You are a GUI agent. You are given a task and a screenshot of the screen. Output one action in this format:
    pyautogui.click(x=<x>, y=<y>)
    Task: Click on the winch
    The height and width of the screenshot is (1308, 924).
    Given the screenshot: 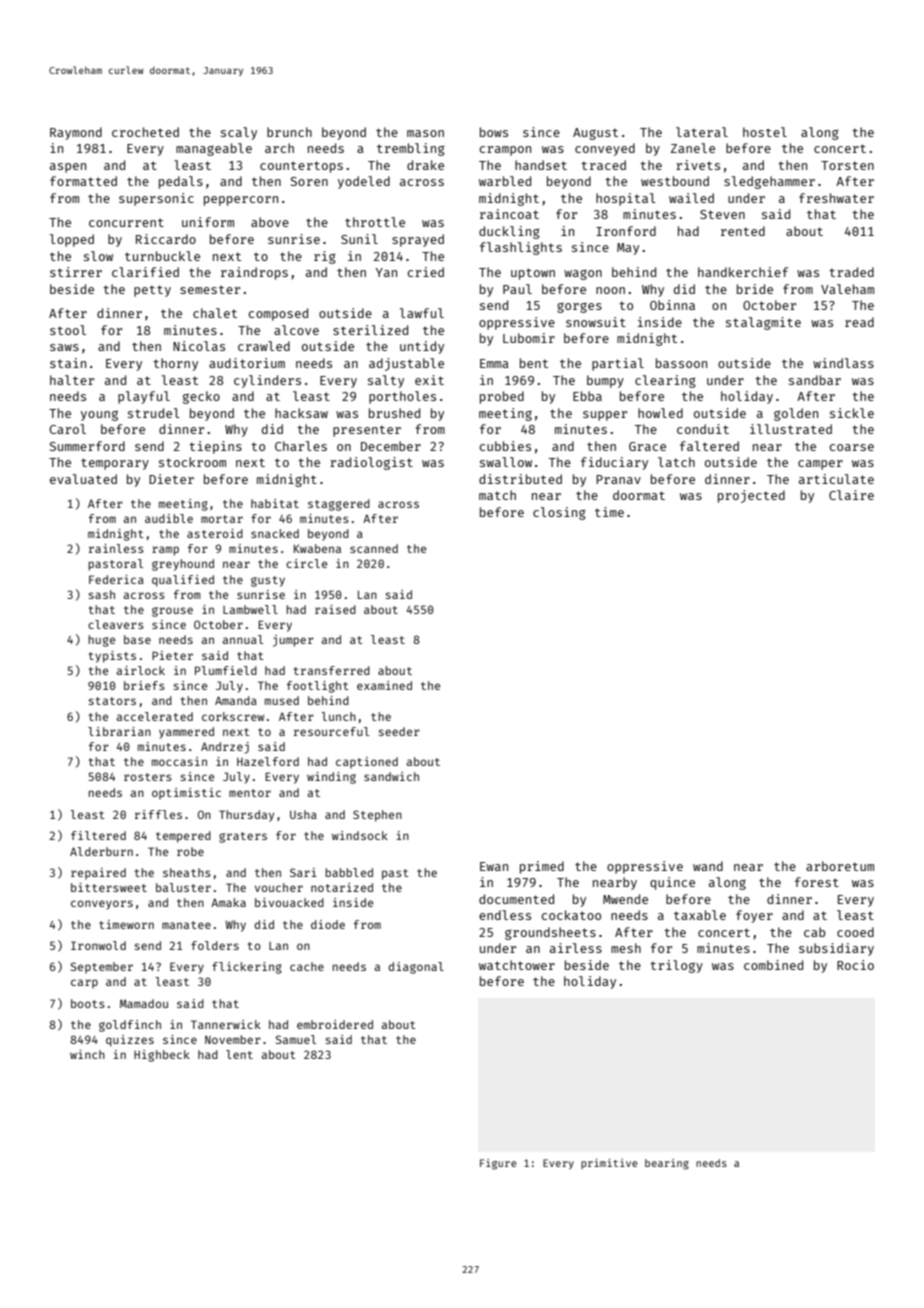 What is the action you would take?
    pyautogui.click(x=87, y=1054)
